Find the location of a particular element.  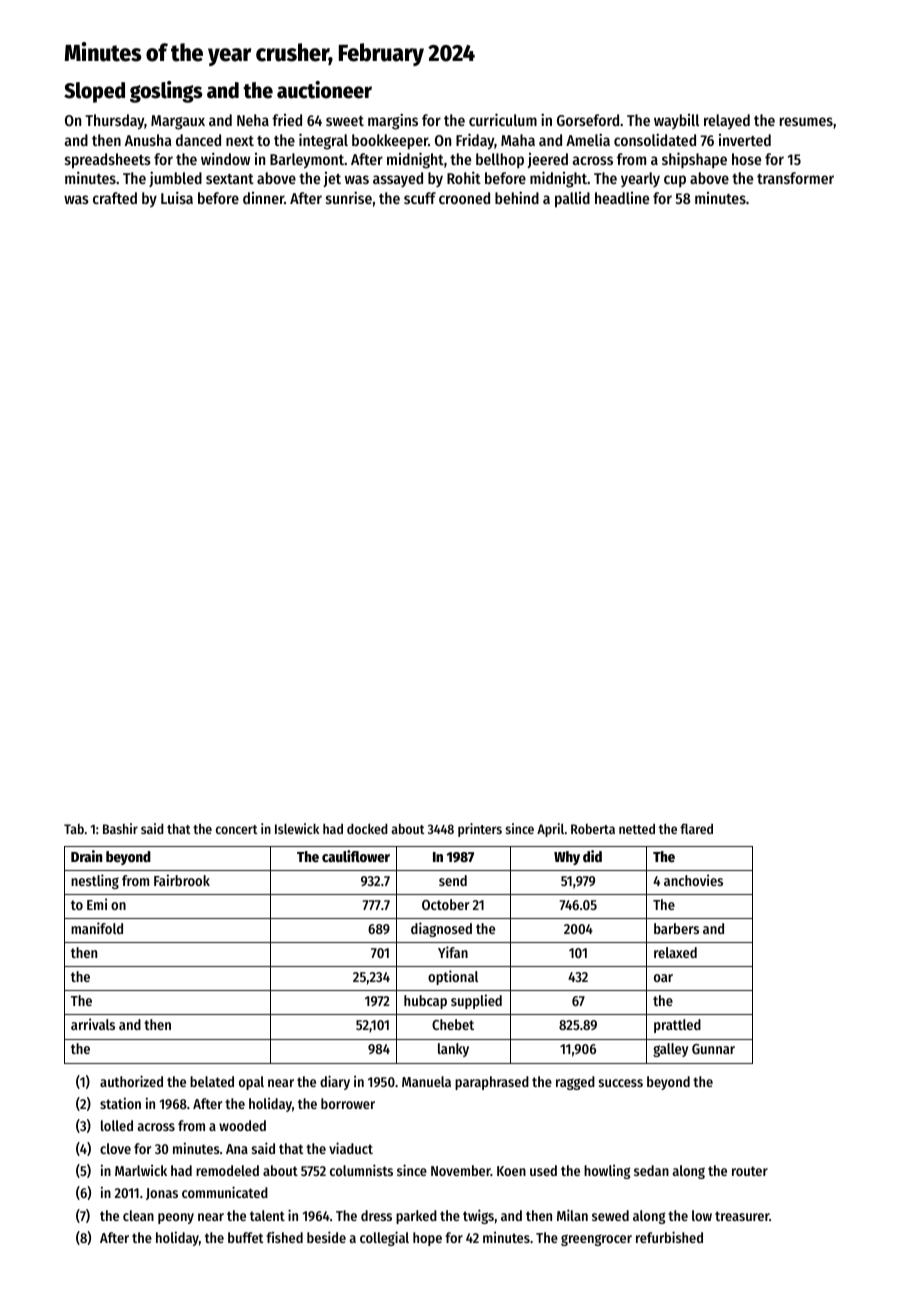

goslings is located at coordinates (166, 92).
